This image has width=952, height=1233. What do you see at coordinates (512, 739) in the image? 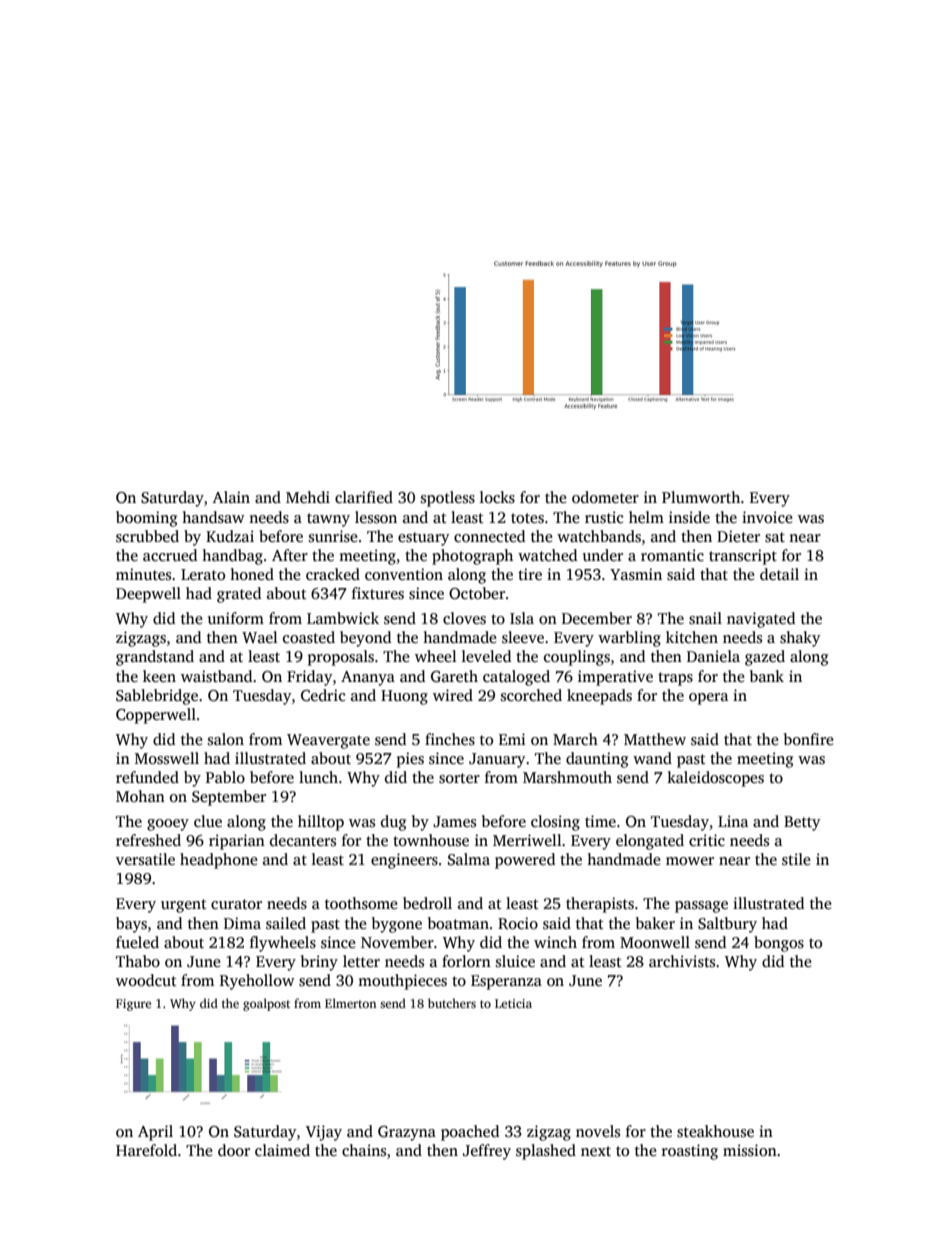
I see `Emi` at bounding box center [512, 739].
